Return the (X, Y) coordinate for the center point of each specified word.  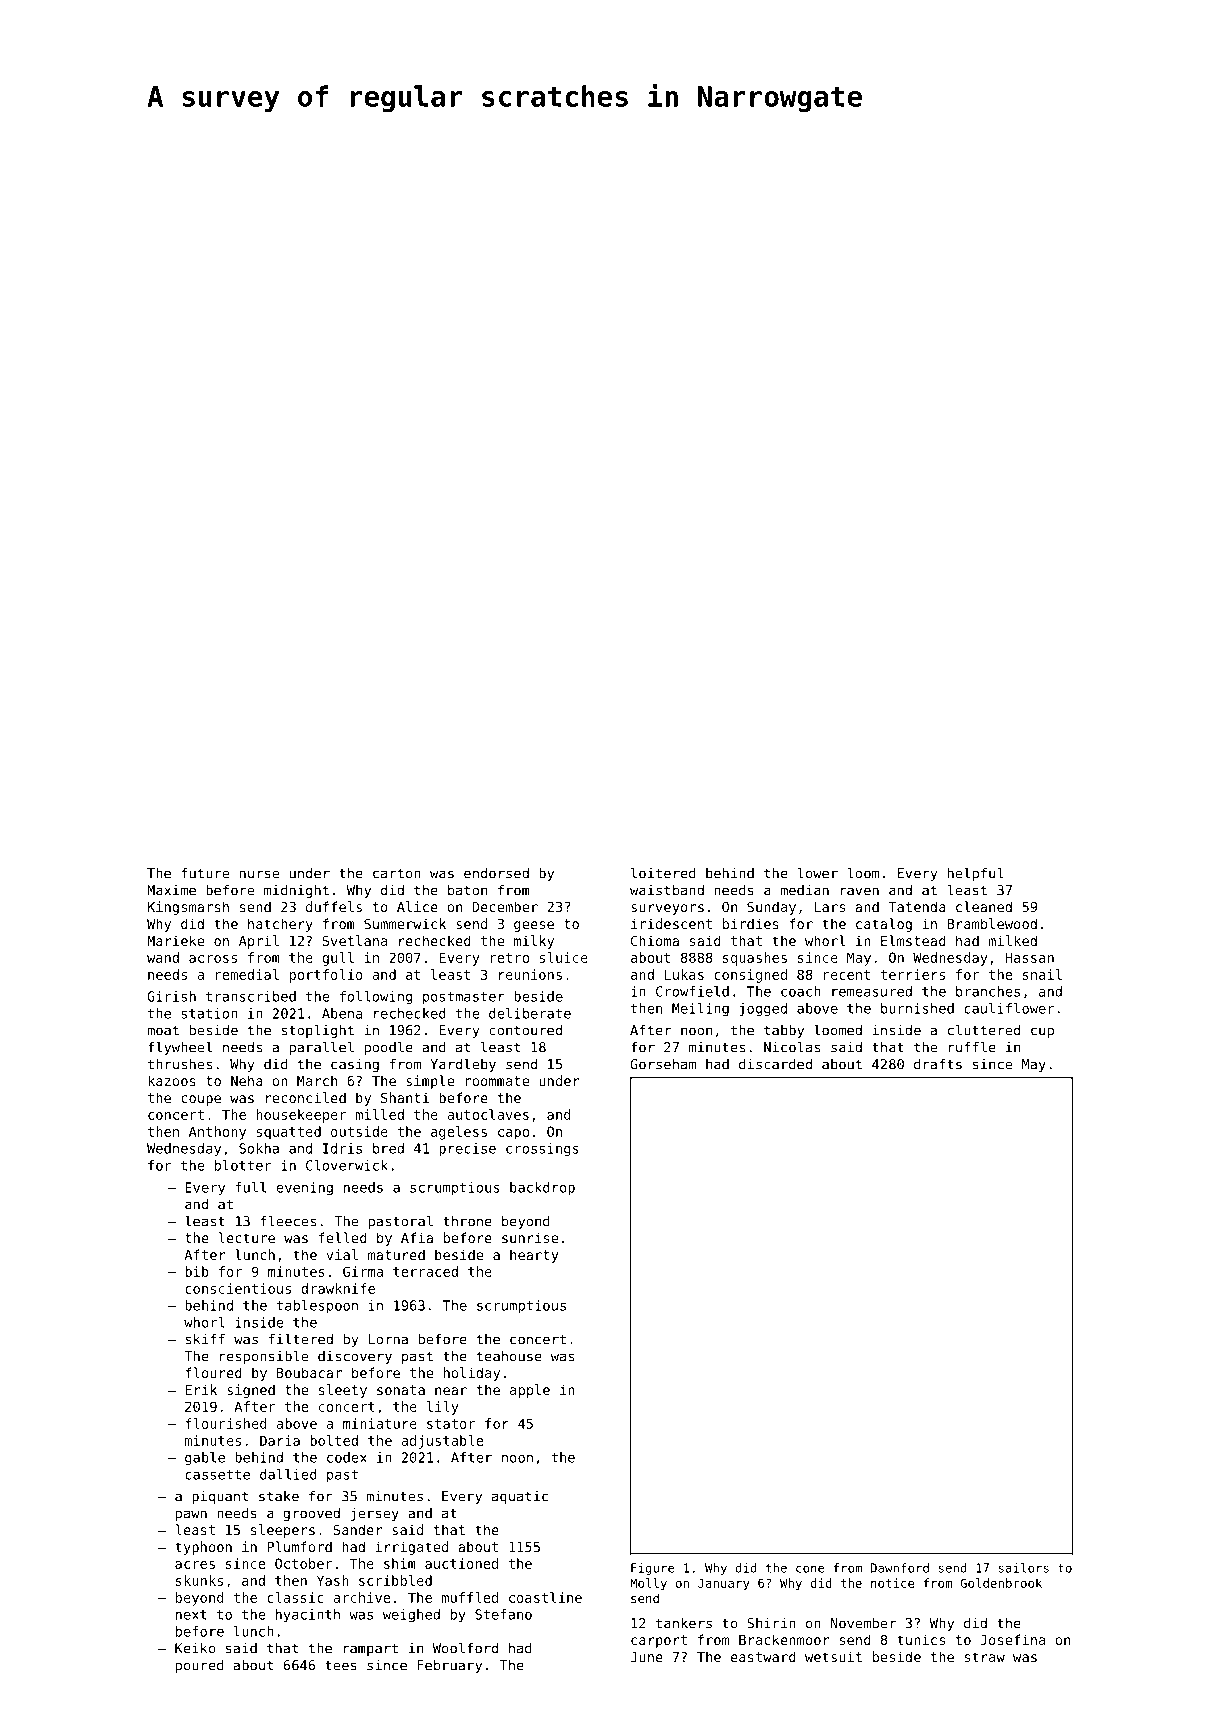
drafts (938, 1064)
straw (985, 1657)
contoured (525, 1030)
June (647, 1657)
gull (338, 959)
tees (341, 1665)
